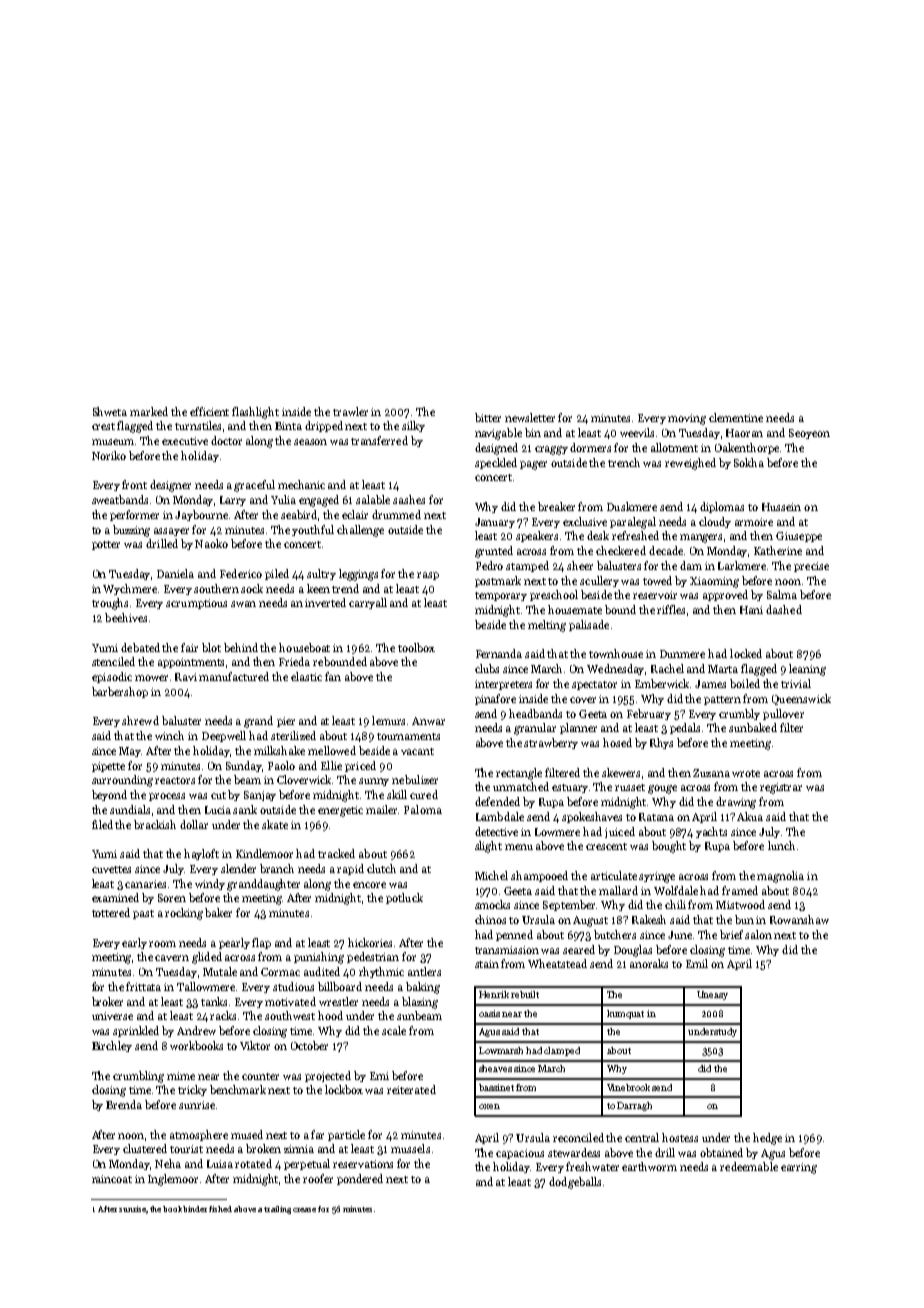  Describe the element at coordinates (350, 411) in the document. I see `trawler` at that location.
